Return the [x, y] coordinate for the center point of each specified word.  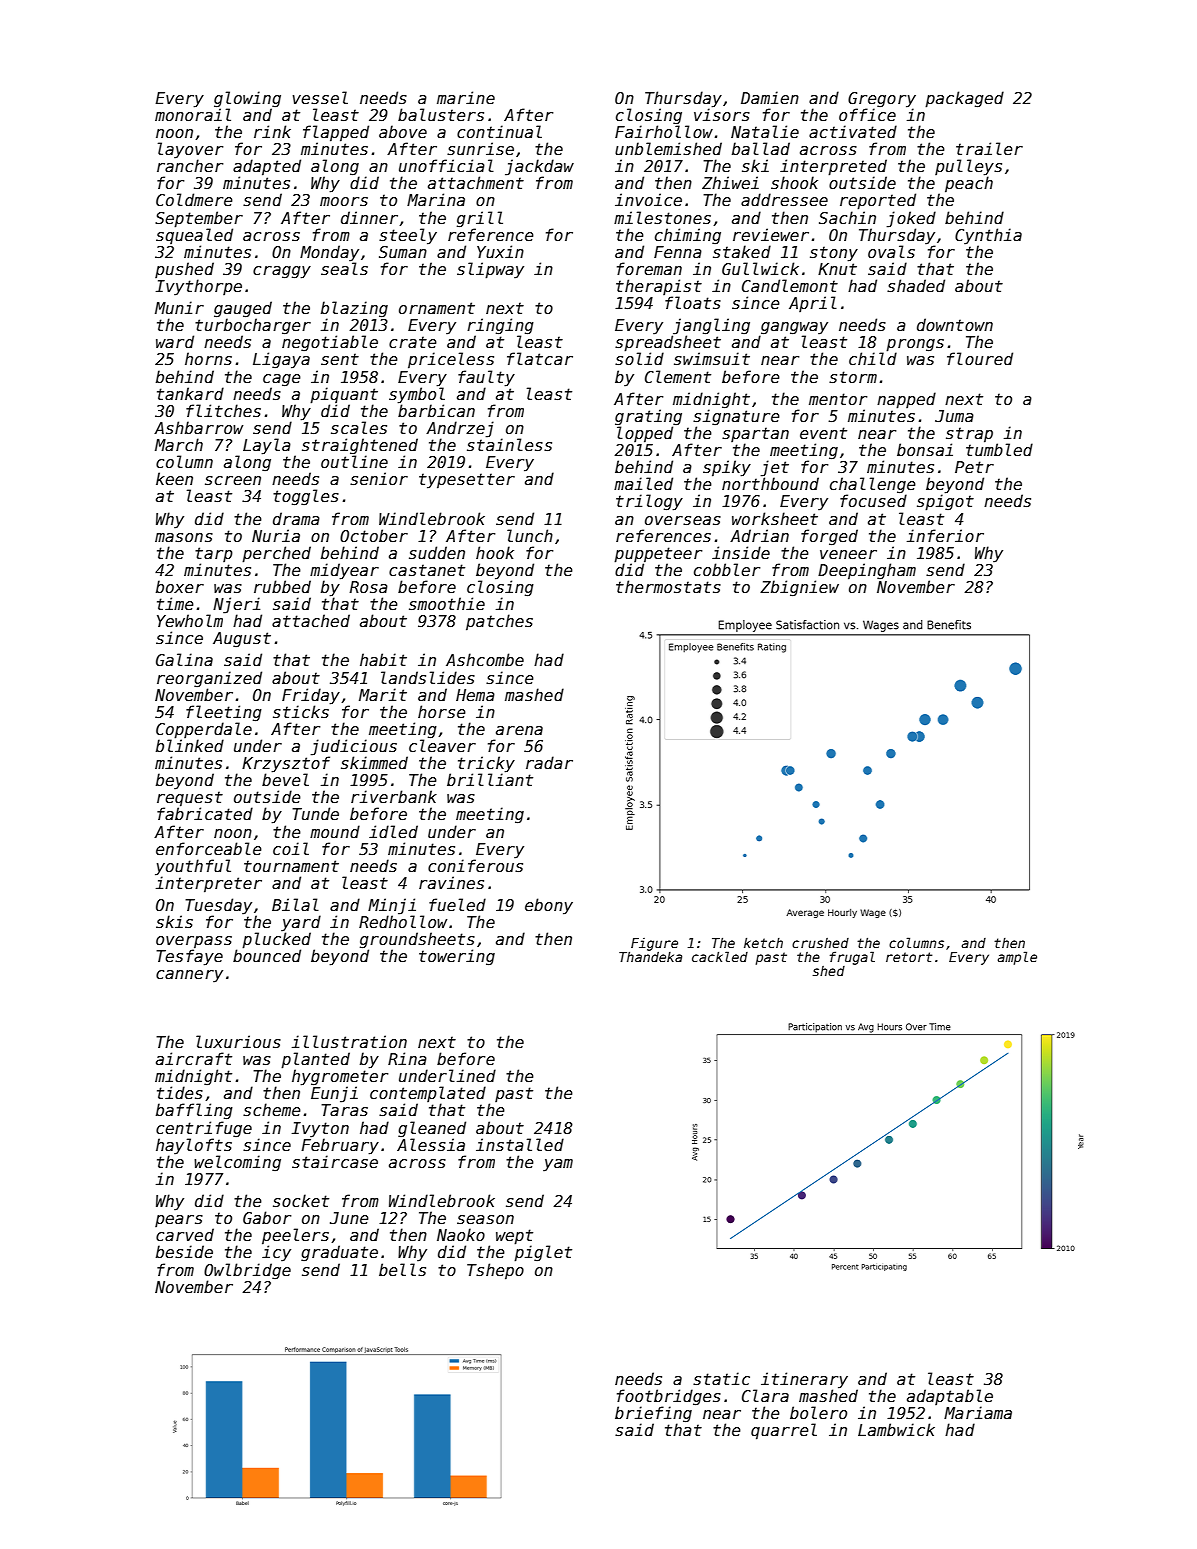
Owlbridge [247, 1271]
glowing [247, 99]
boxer [180, 586]
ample [1017, 958]
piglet [543, 1253]
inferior [945, 535]
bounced [267, 955]
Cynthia [988, 236]
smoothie [447, 603]
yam [558, 1165]
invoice [648, 199]
